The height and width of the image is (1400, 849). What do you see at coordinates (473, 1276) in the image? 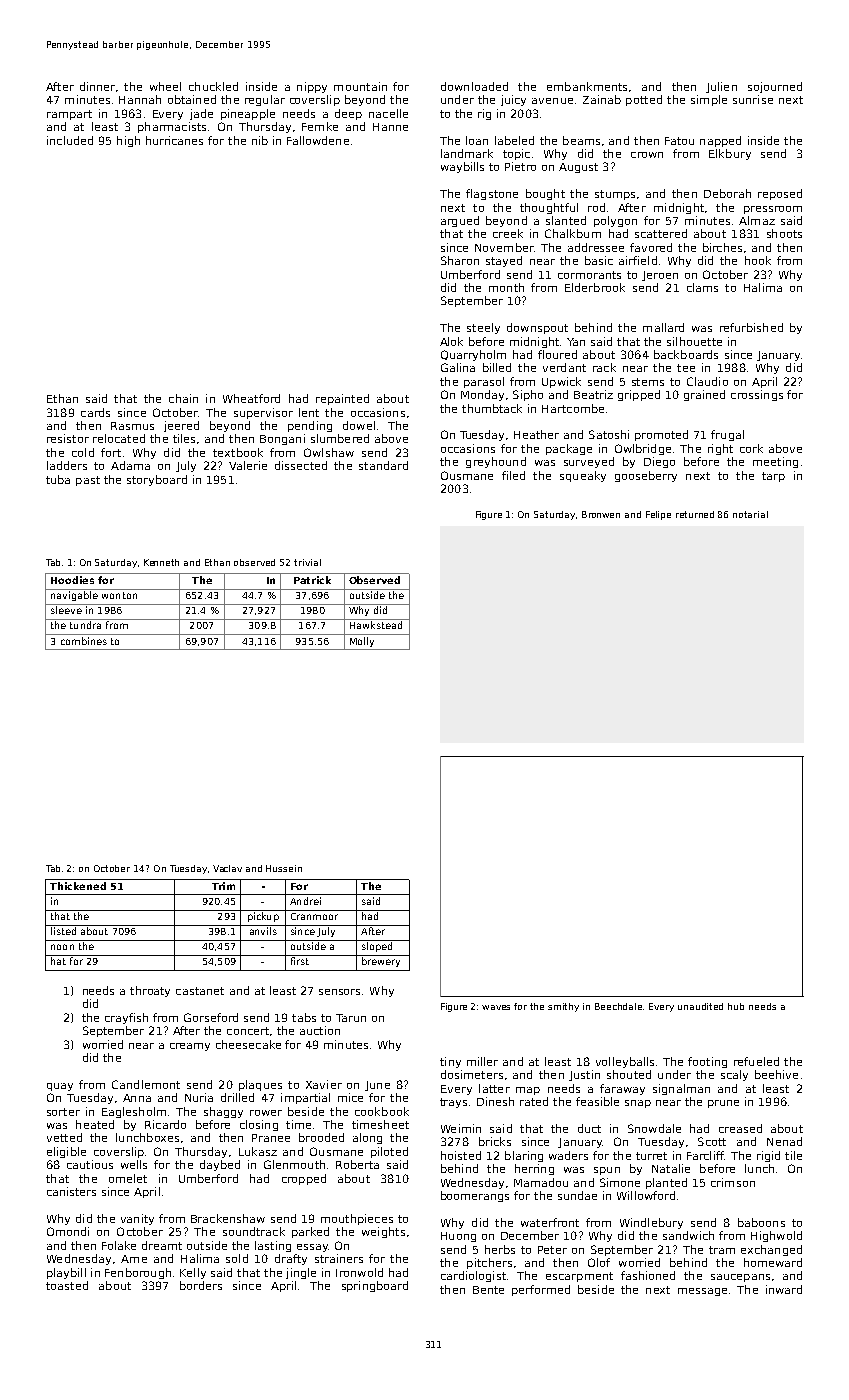
I see `cardiologist` at bounding box center [473, 1276].
